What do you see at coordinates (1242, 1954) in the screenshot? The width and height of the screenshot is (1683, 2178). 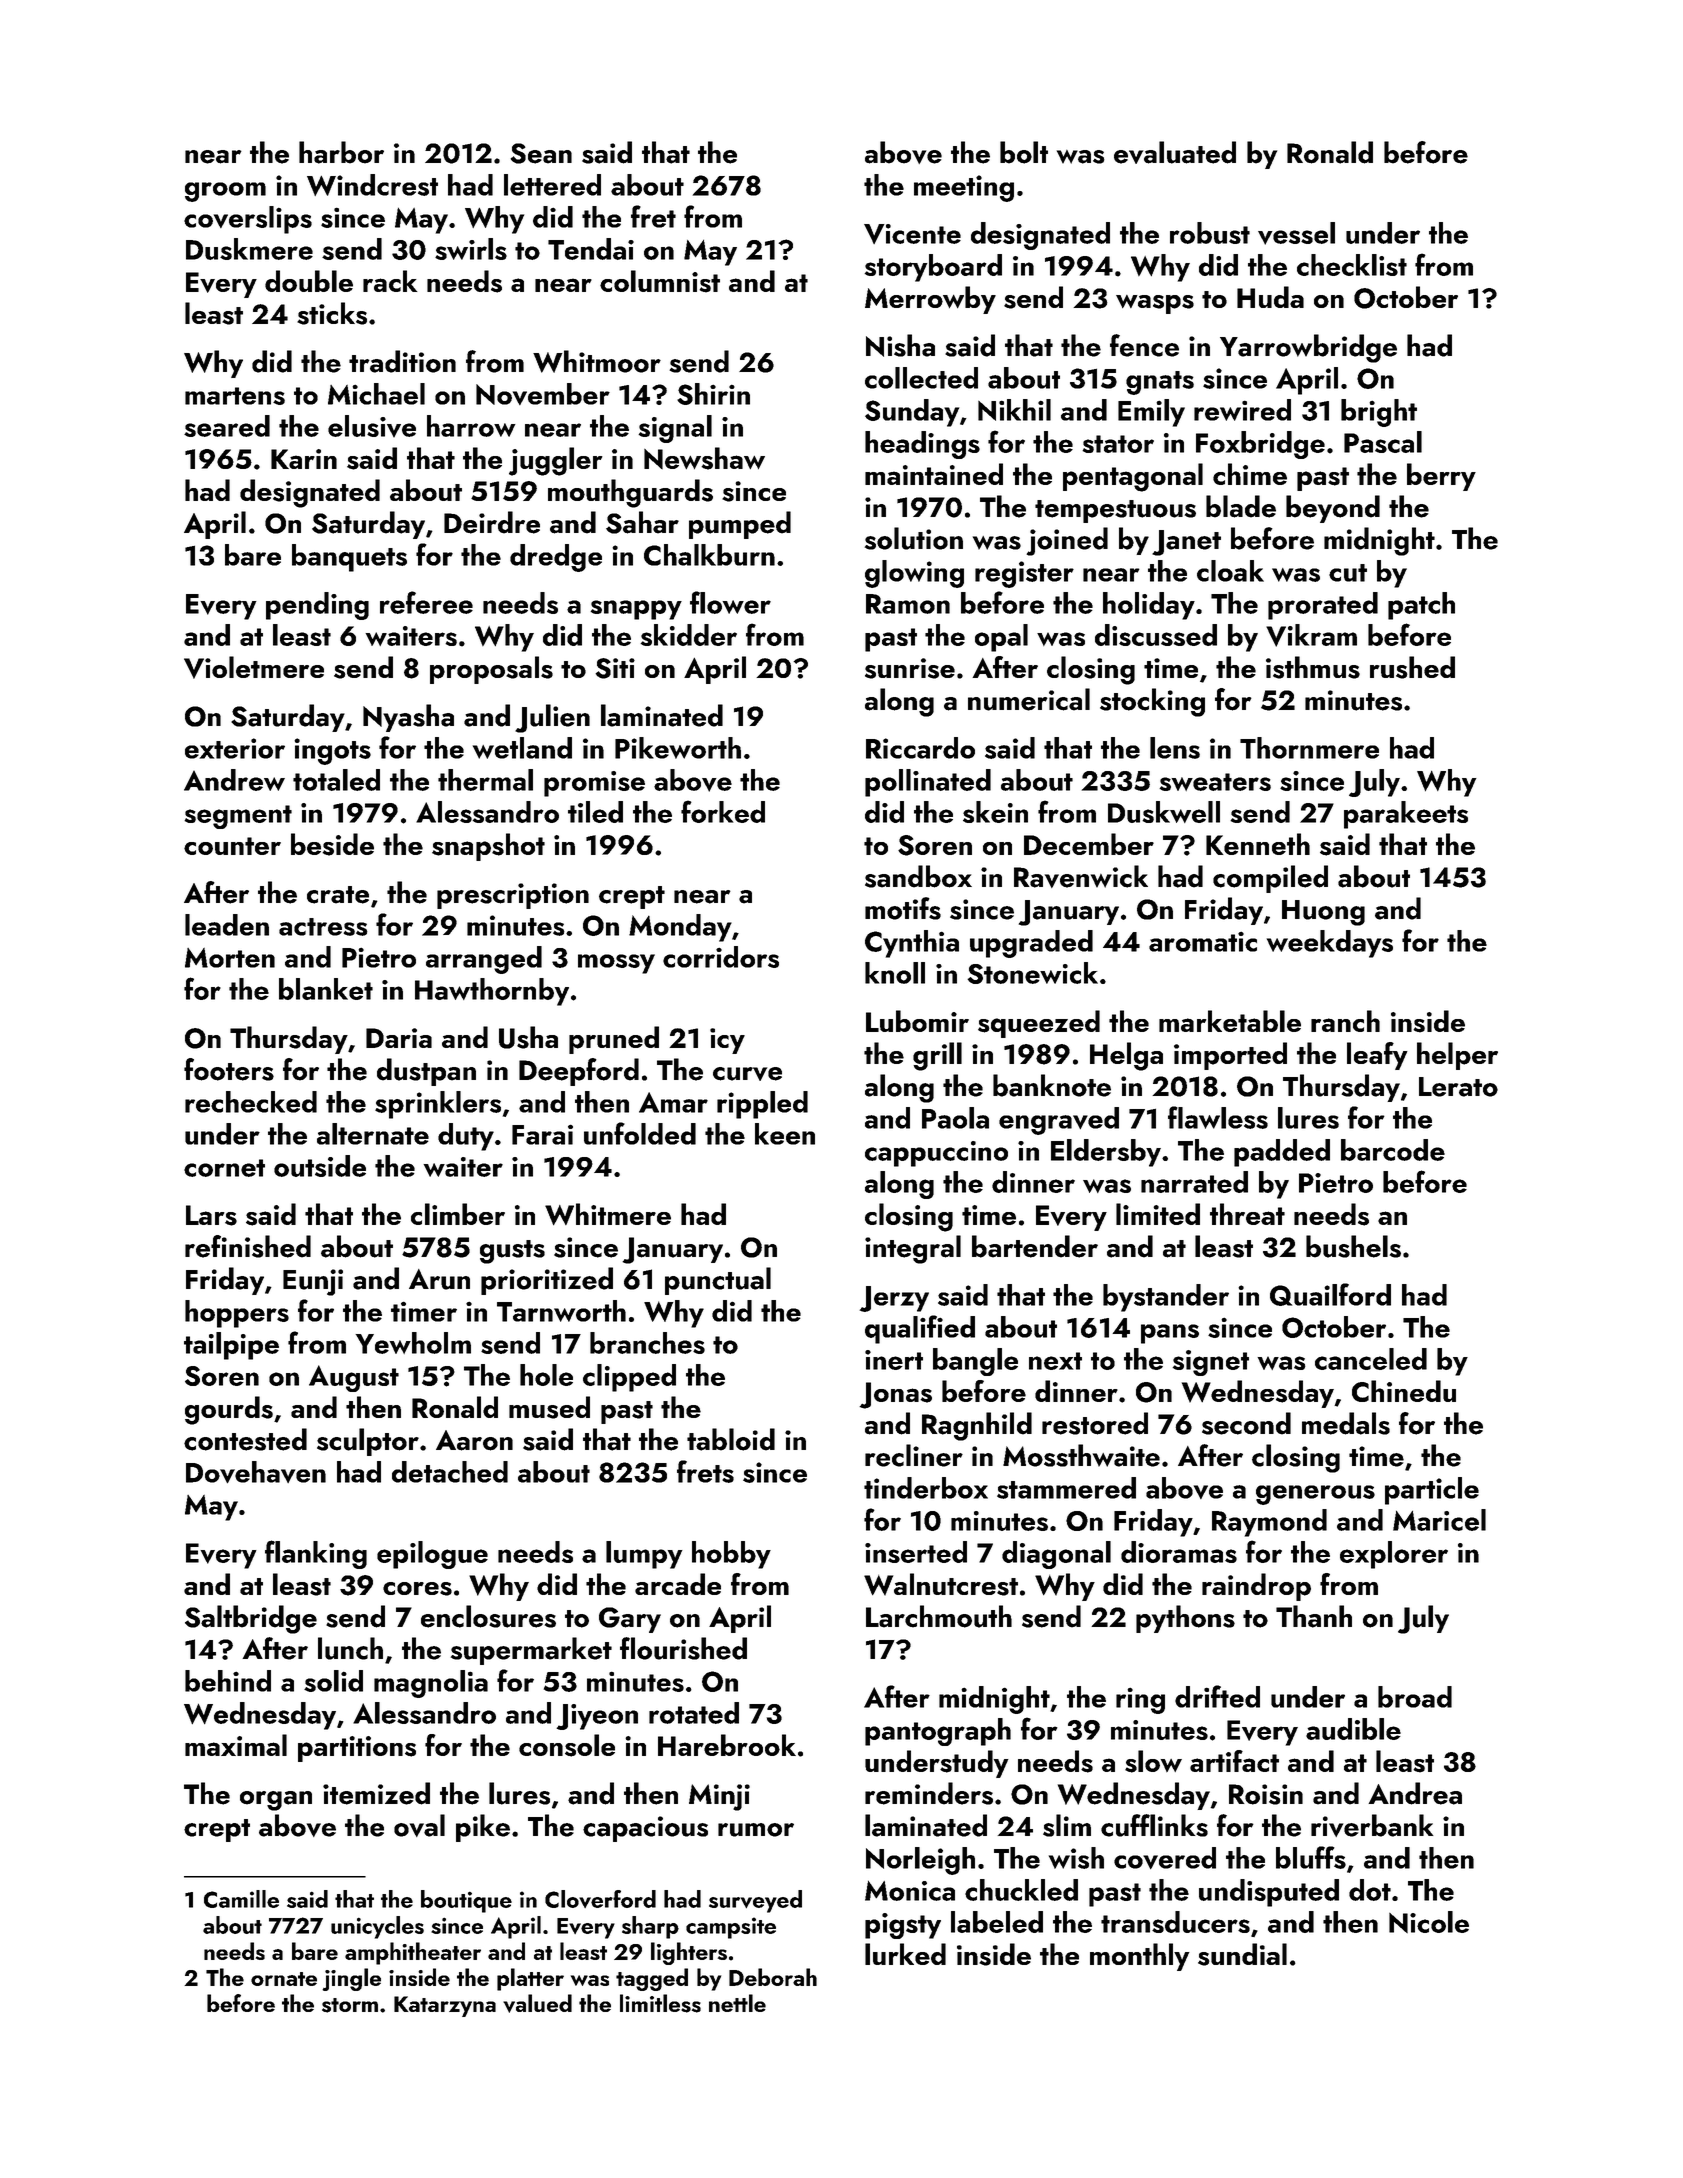 I see `sundial` at bounding box center [1242, 1954].
